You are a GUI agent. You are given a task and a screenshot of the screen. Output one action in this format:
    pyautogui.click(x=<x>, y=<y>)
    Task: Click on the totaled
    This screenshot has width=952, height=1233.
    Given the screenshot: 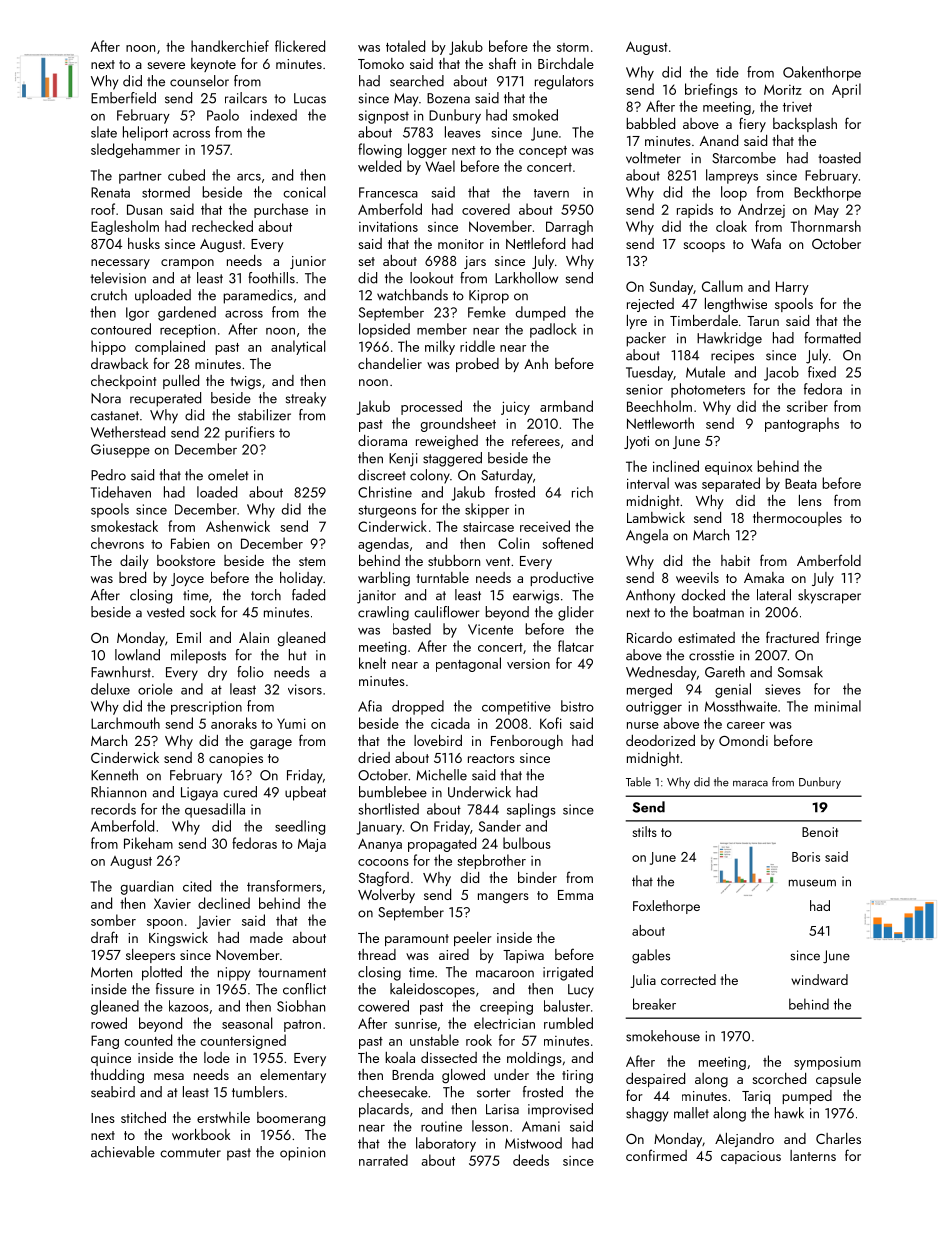 What is the action you would take?
    pyautogui.click(x=405, y=46)
